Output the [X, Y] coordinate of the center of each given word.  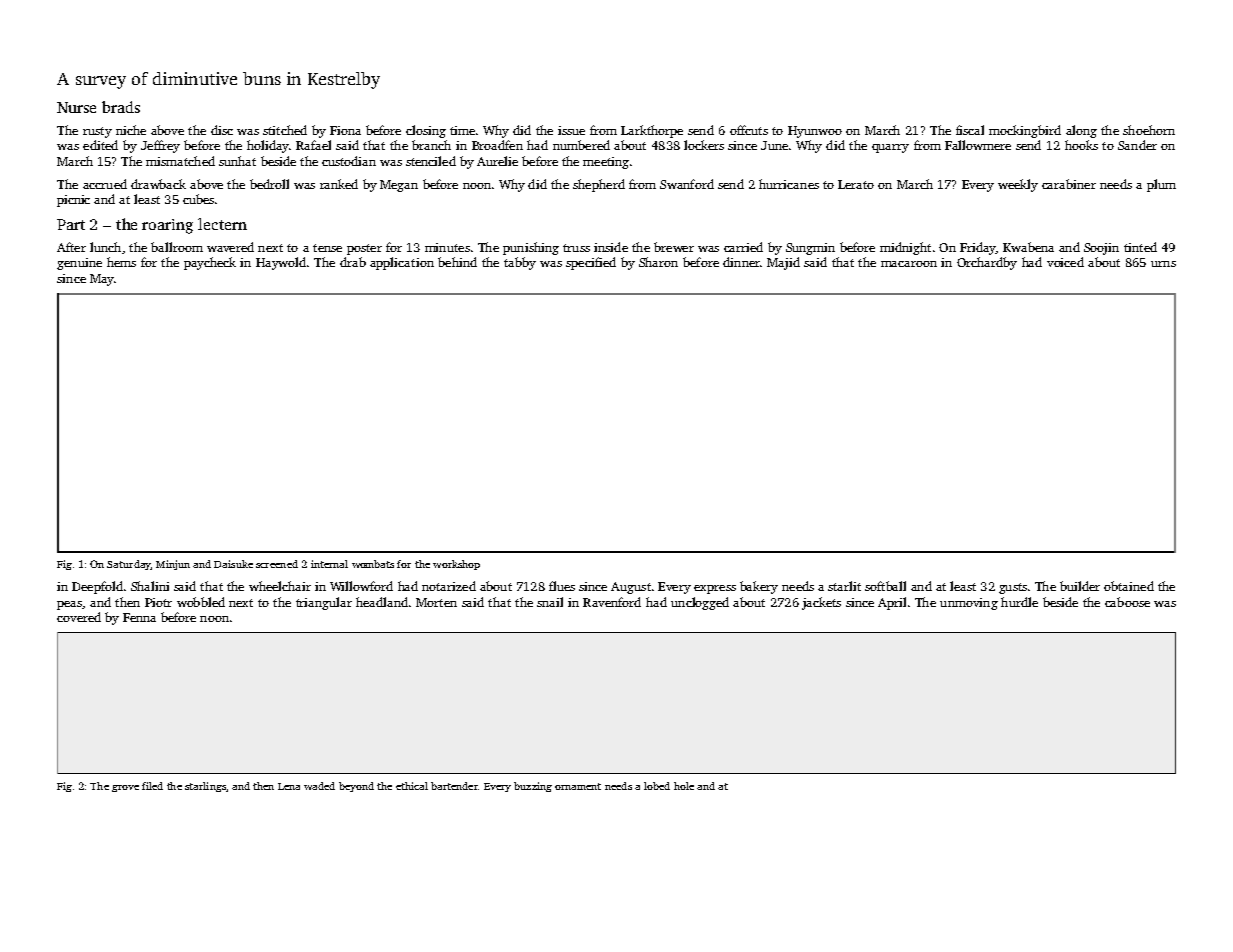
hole [684, 786]
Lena [289, 786]
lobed [657, 786]
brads [121, 107]
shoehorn [1149, 130]
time [462, 130]
